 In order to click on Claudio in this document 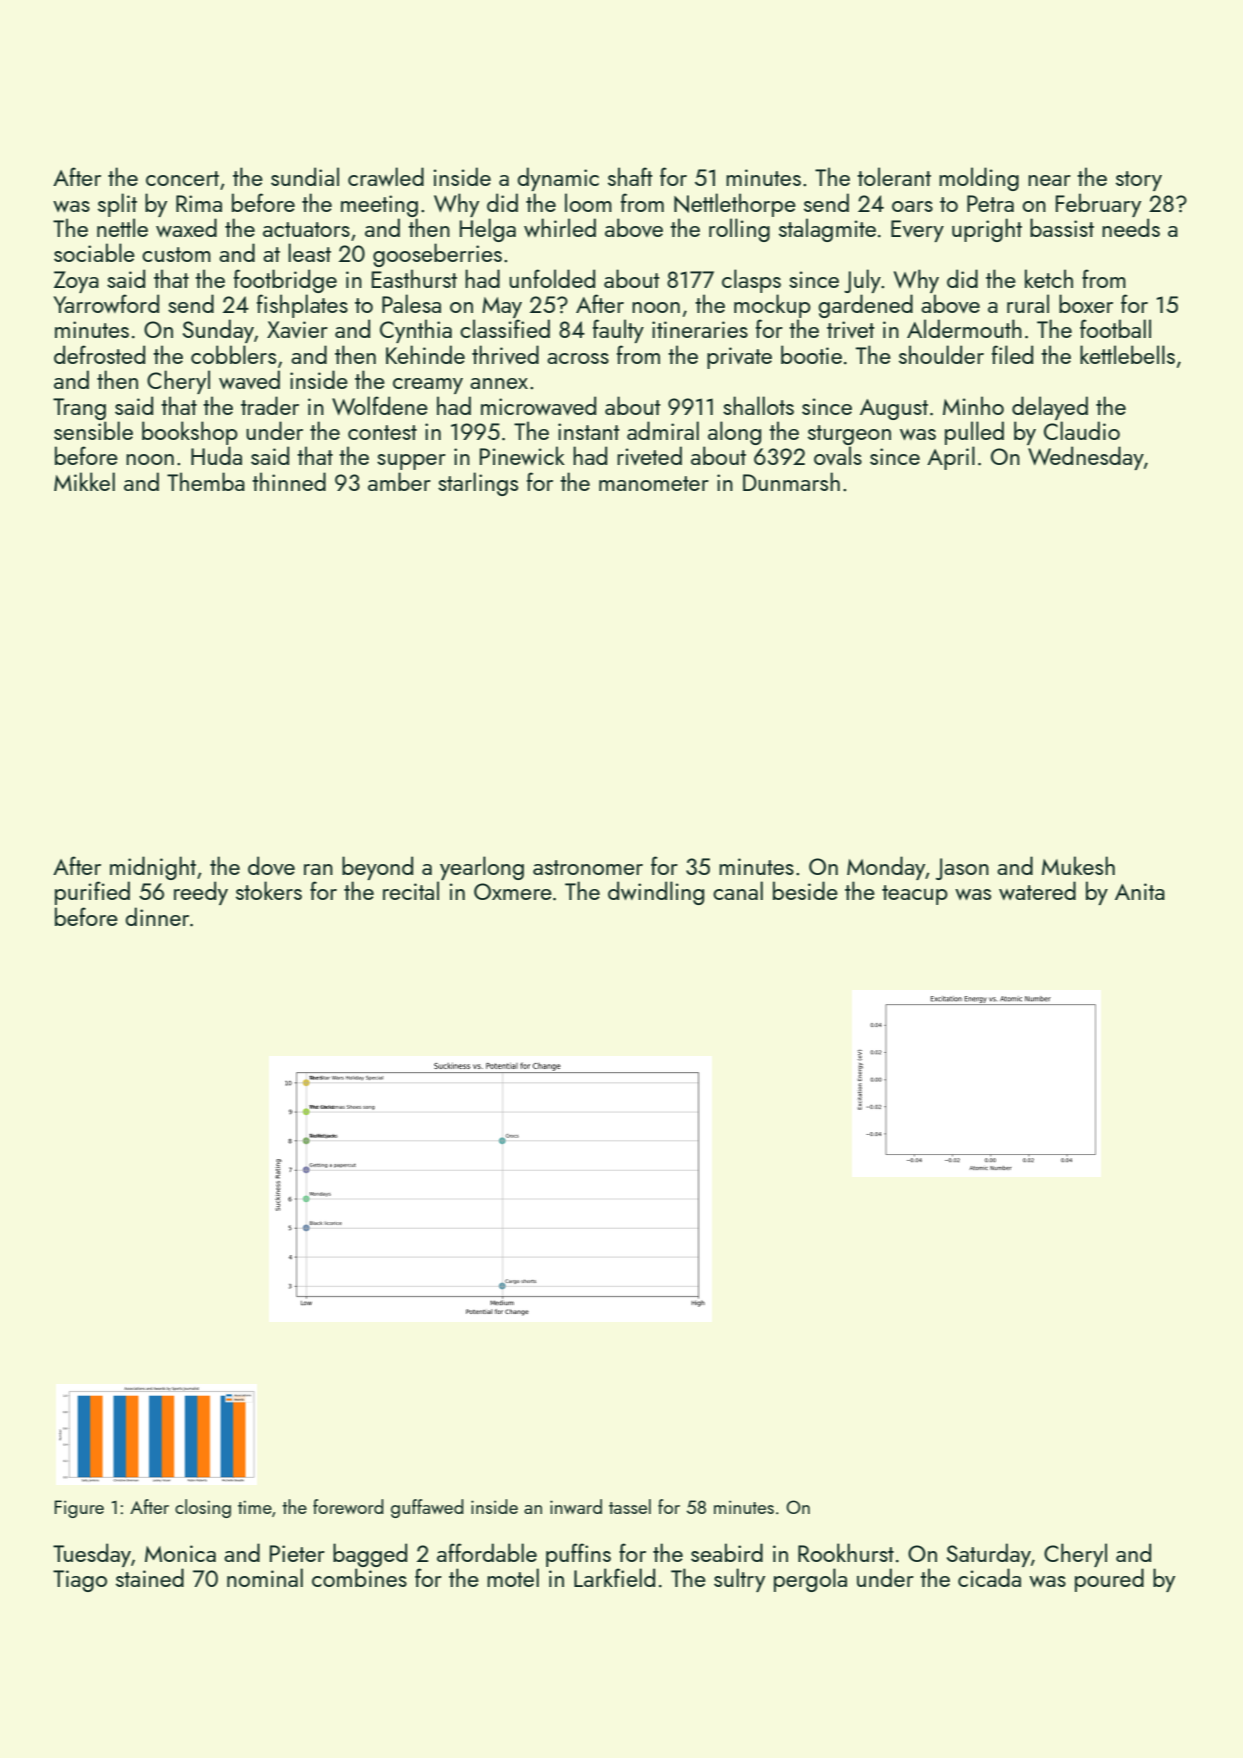, I will do `click(1082, 430)`.
